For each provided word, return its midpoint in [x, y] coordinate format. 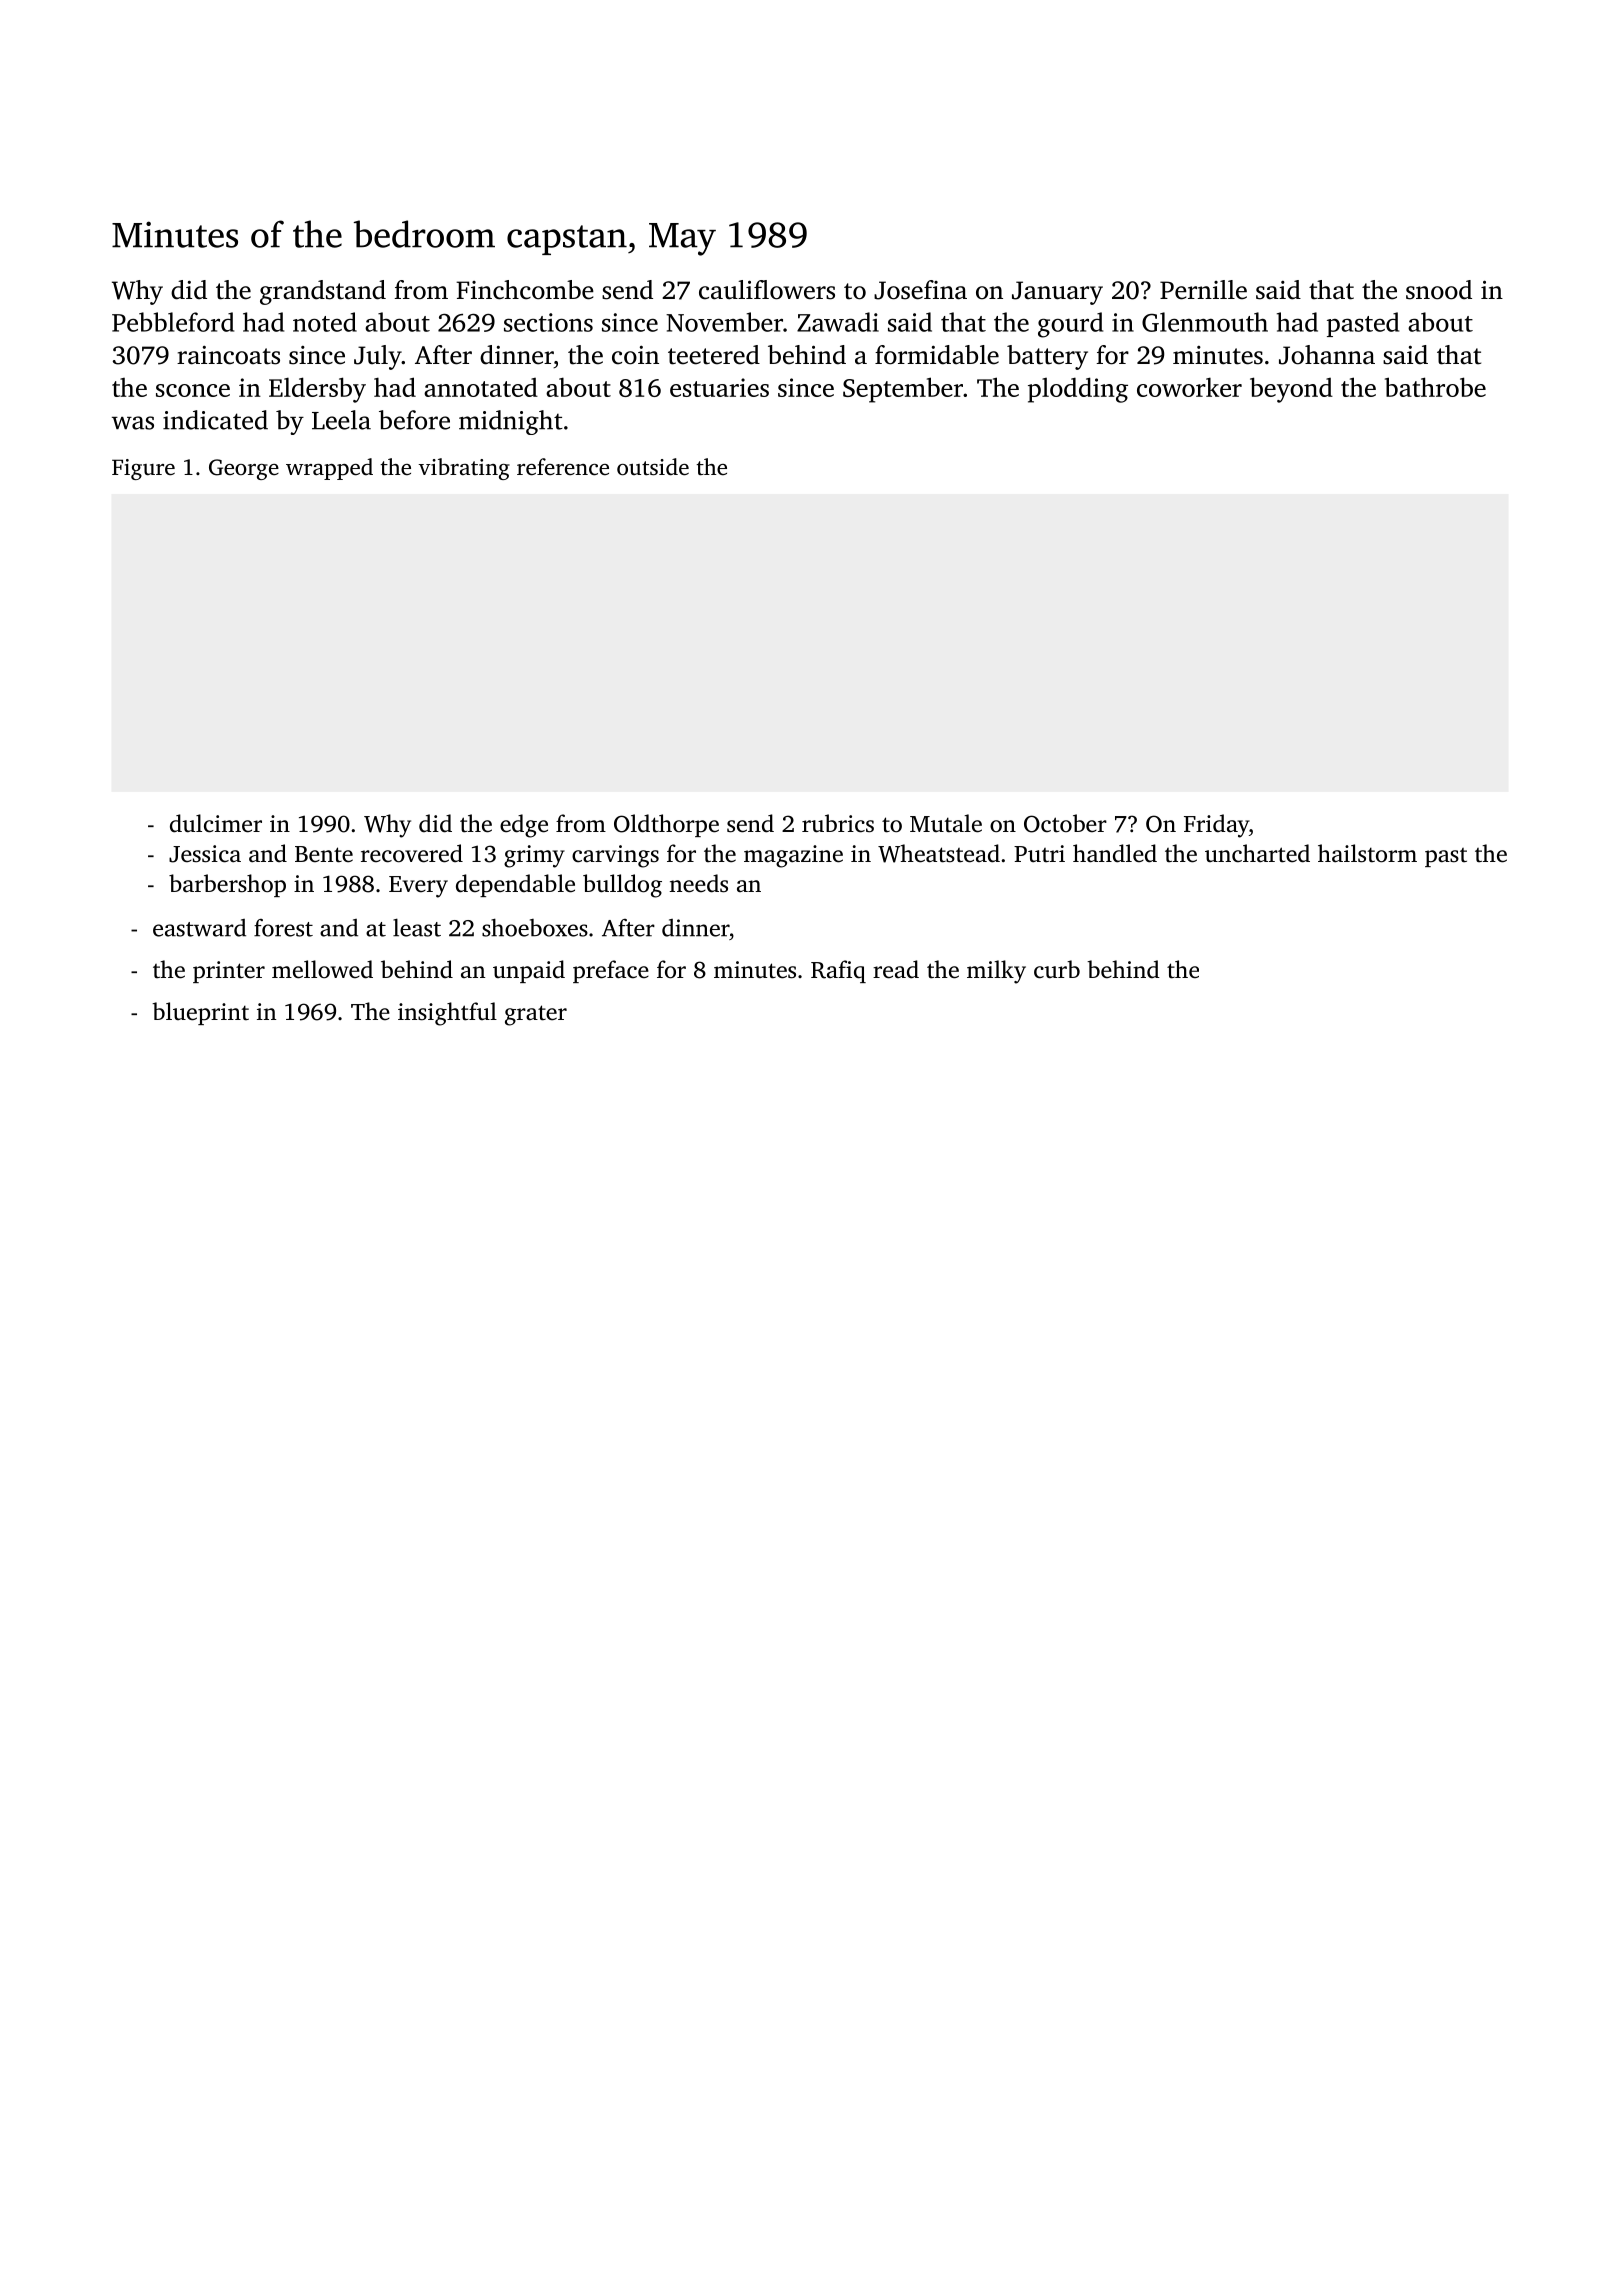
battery [1047, 357]
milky [996, 972]
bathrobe [1435, 387]
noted [325, 322]
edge [524, 826]
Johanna [1327, 355]
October [1065, 823]
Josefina [920, 290]
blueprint [200, 1013]
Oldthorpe [666, 825]
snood [1439, 290]
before [414, 420]
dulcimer [216, 823]
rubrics [838, 823]
